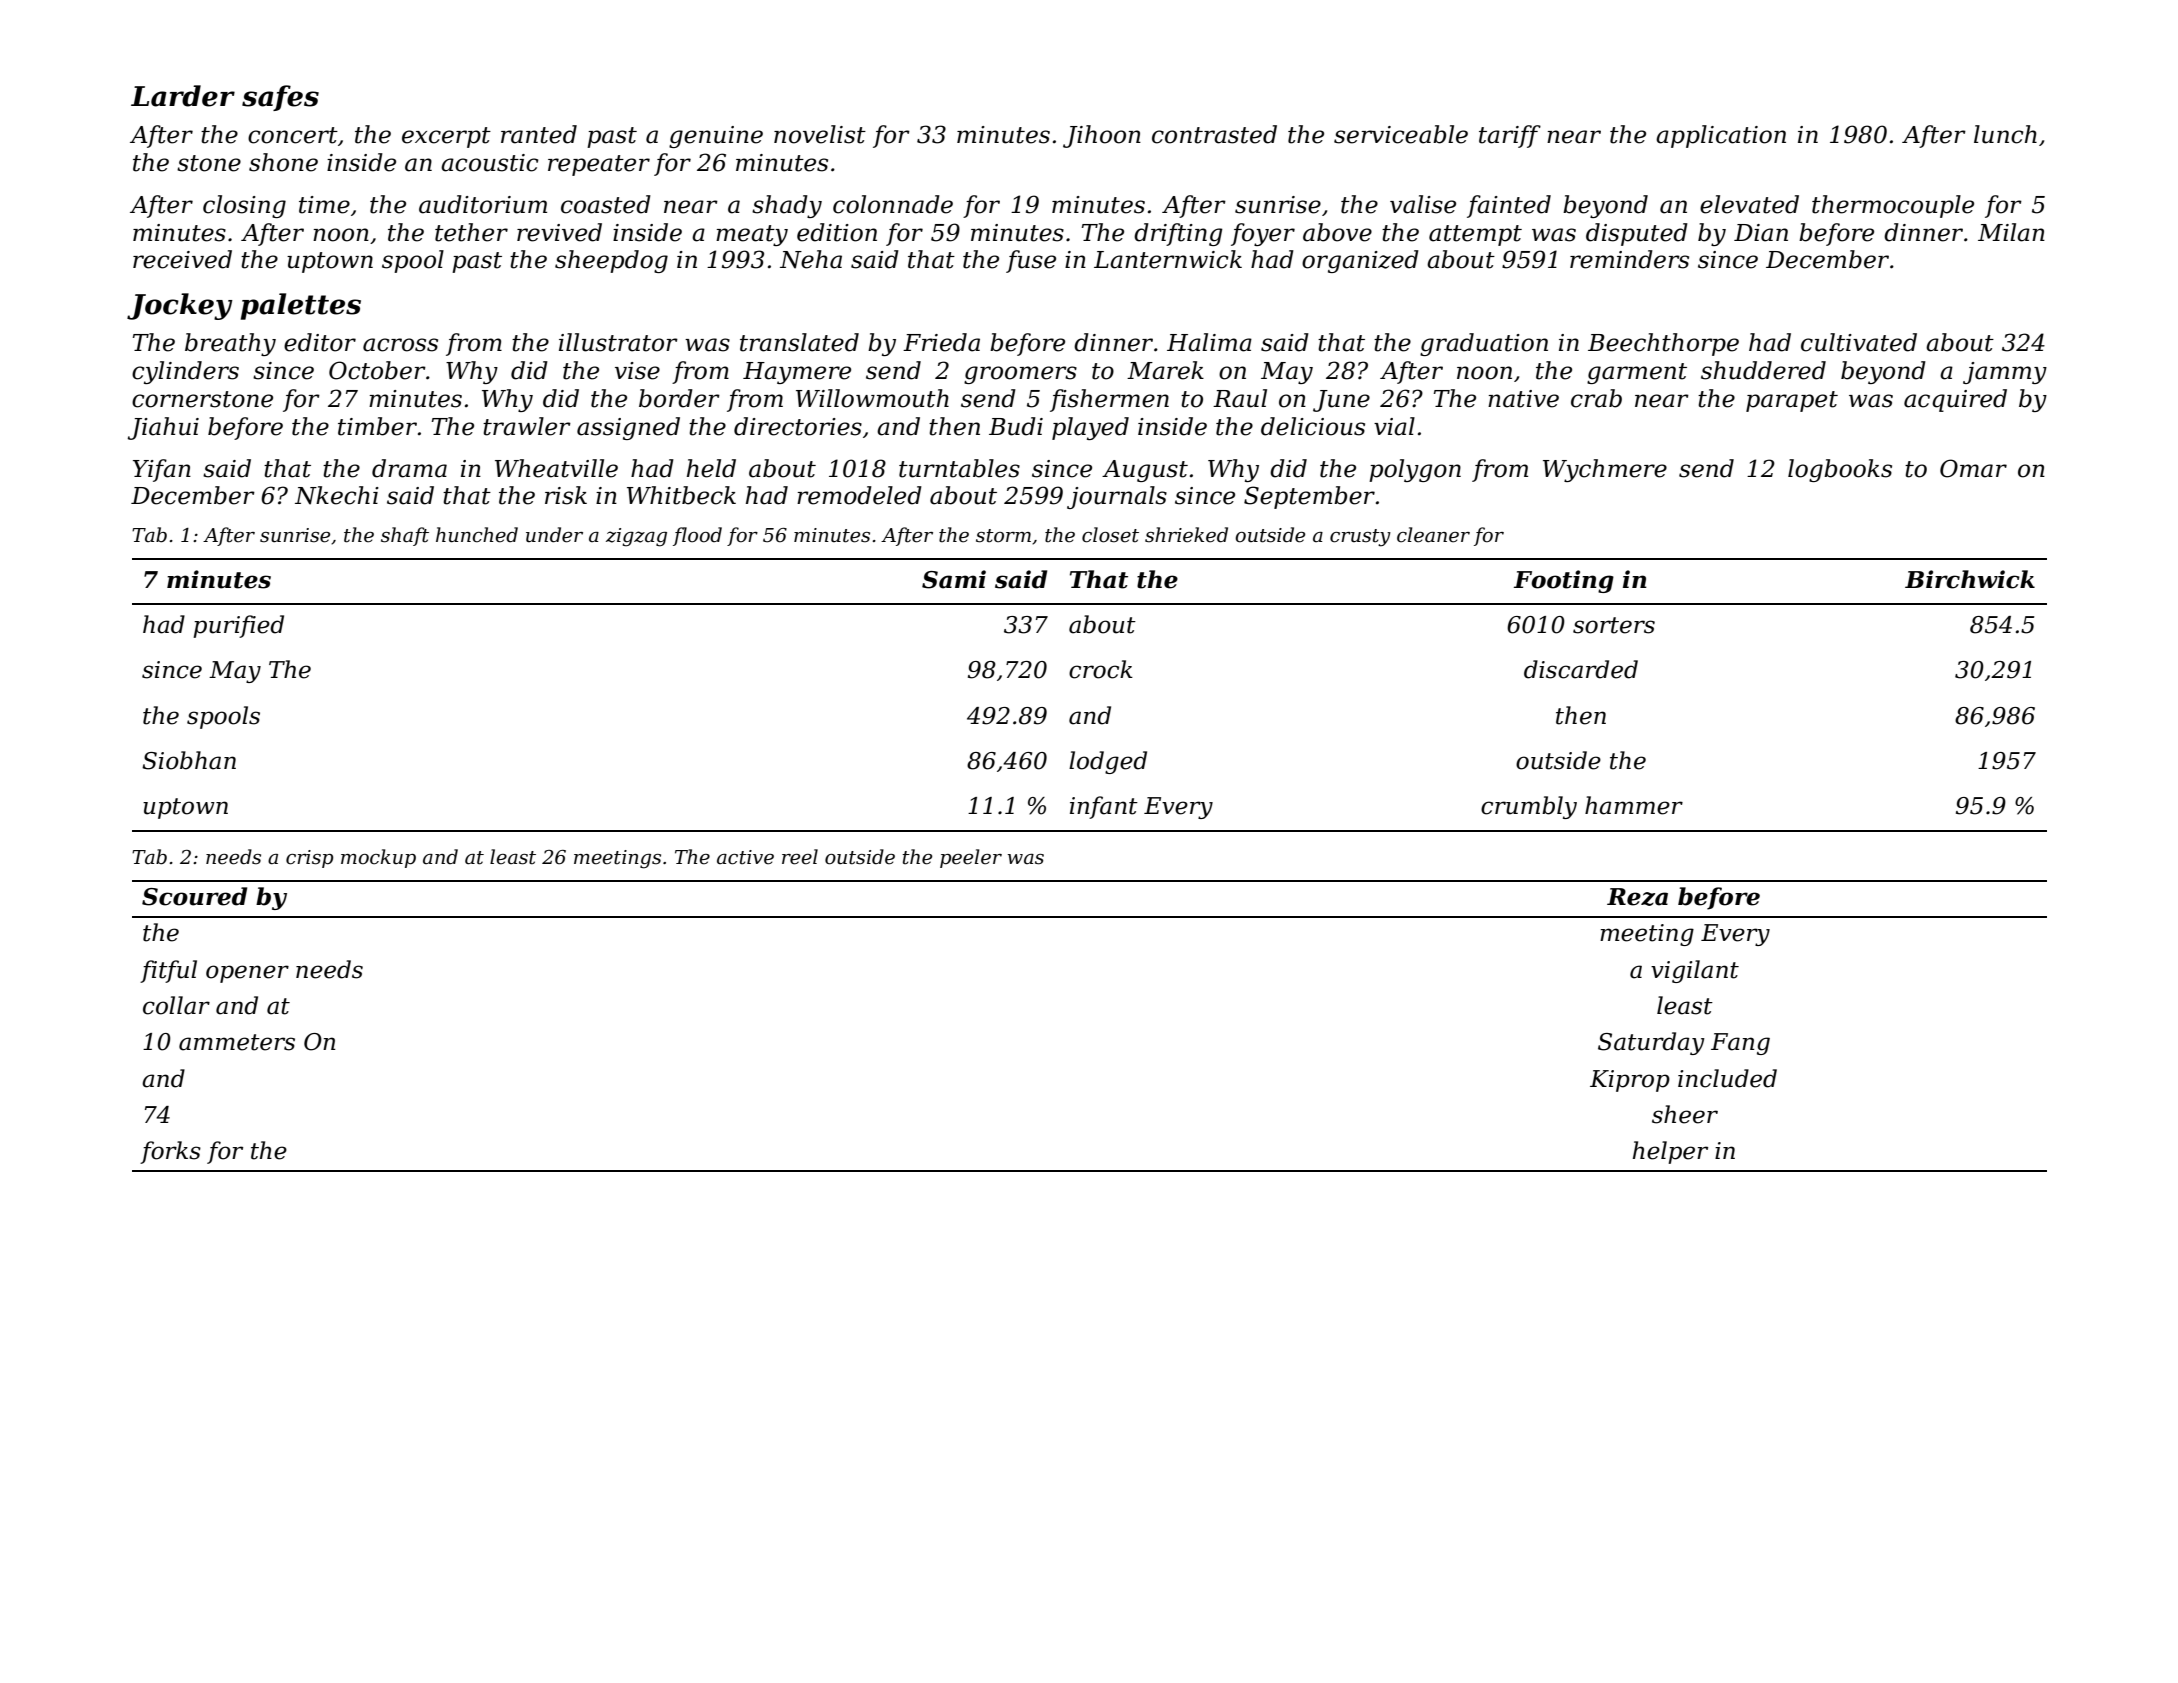 The height and width of the document is (1683, 2178). Describe the element at coordinates (183, 96) in the document. I see `Larder` at that location.
